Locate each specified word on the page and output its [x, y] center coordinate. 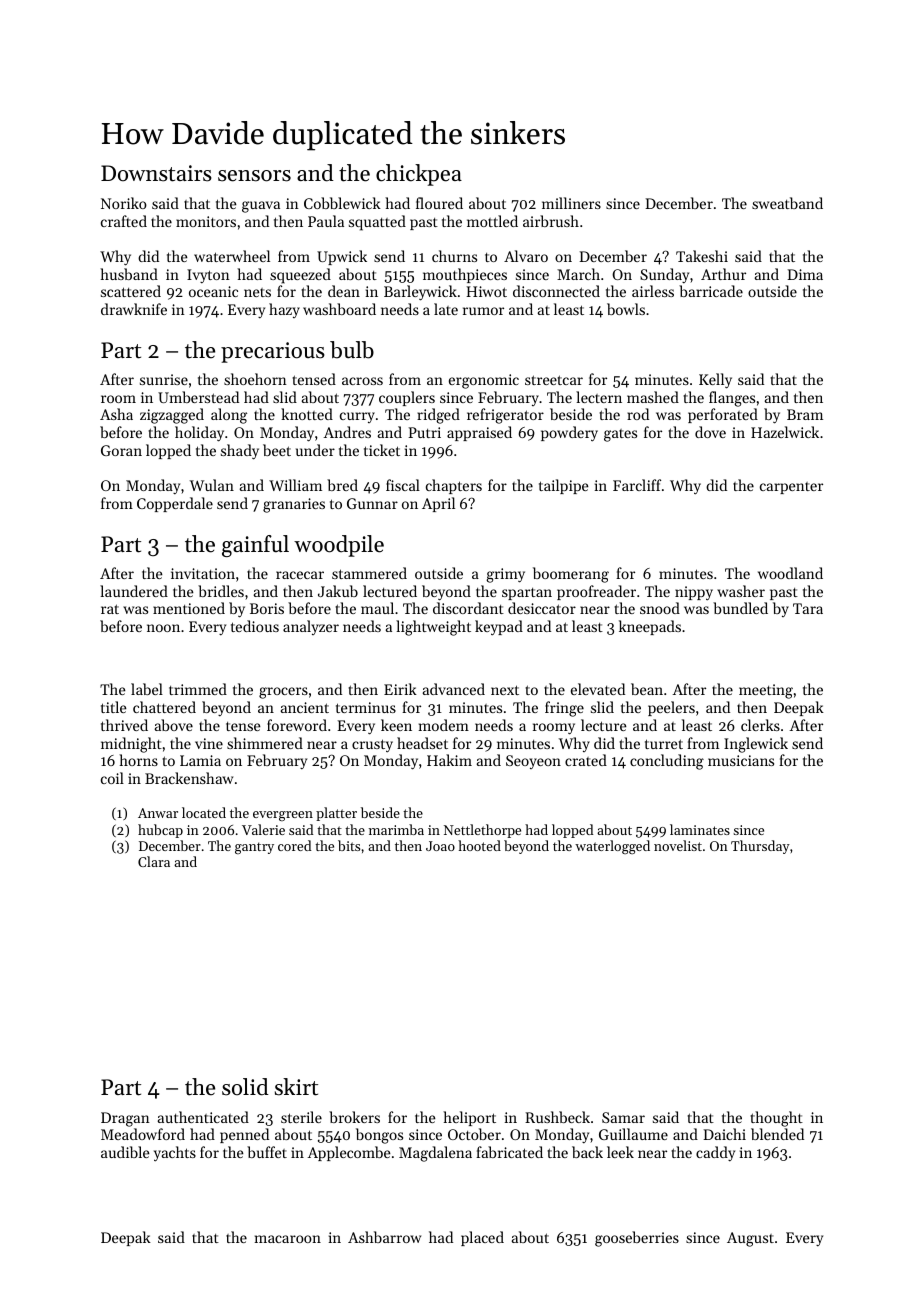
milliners [571, 203]
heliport [469, 1118]
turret [664, 744]
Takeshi [702, 256]
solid [245, 1087]
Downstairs [156, 173]
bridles [221, 591]
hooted [479, 845]
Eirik [400, 689]
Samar [623, 1117]
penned [244, 1135]
